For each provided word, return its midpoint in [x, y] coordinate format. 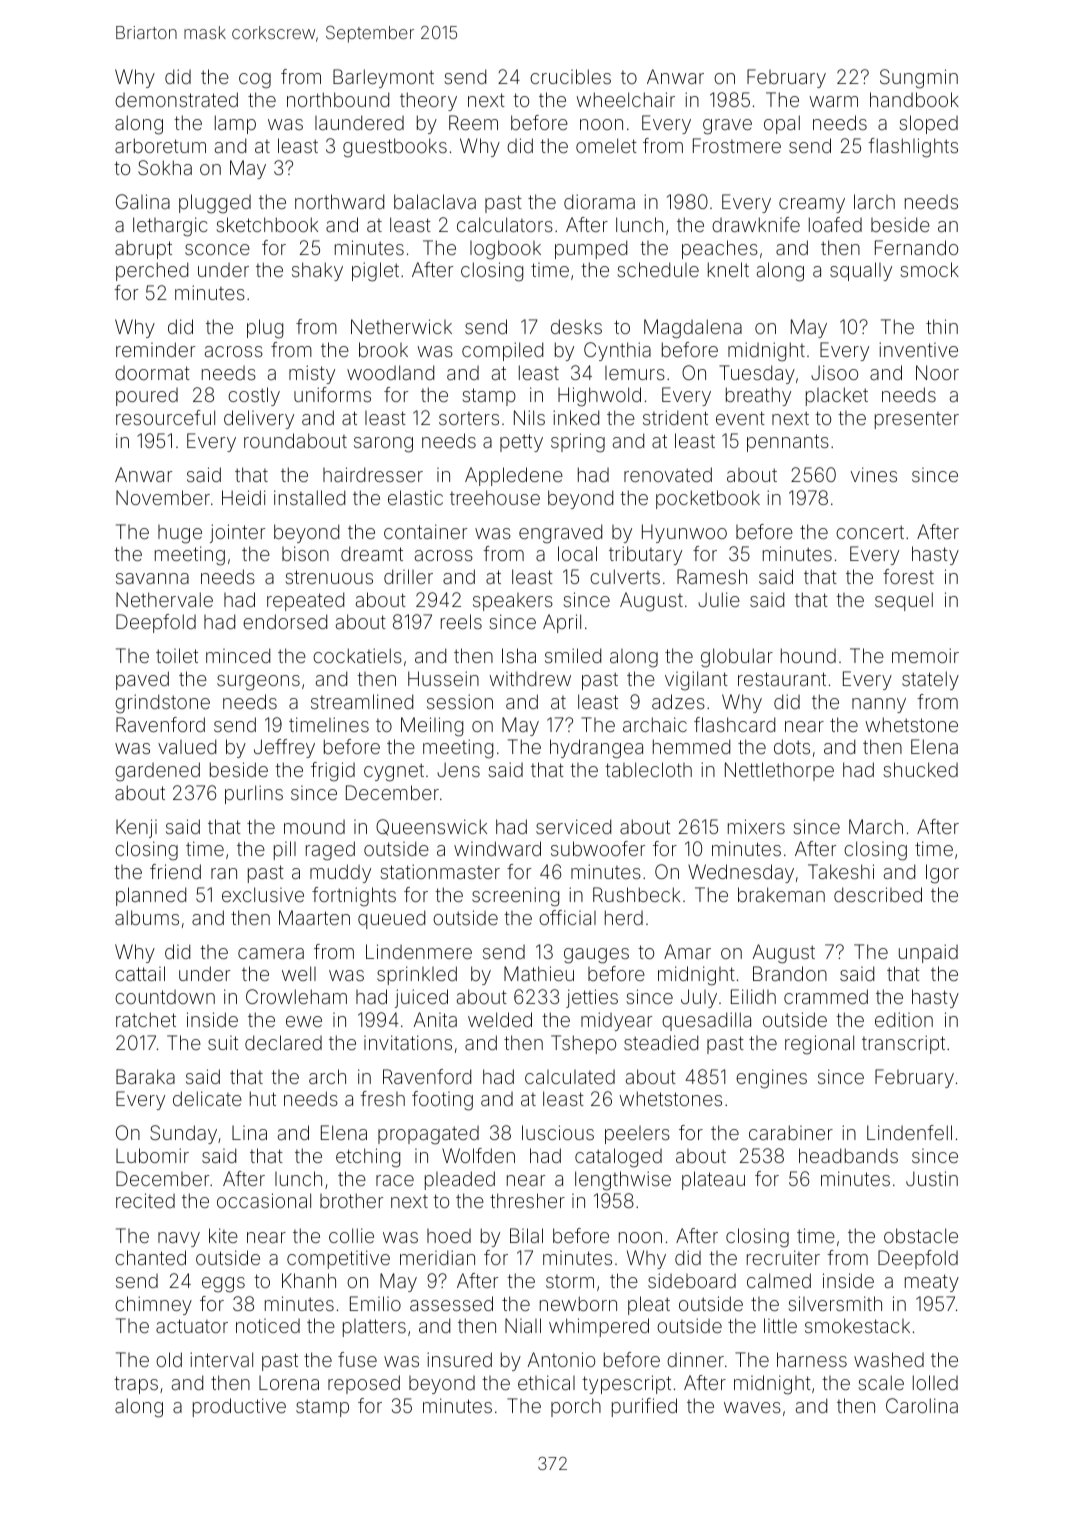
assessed [451, 1303]
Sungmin [919, 79]
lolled [935, 1382]
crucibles [570, 76]
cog [255, 81]
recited [145, 1200]
